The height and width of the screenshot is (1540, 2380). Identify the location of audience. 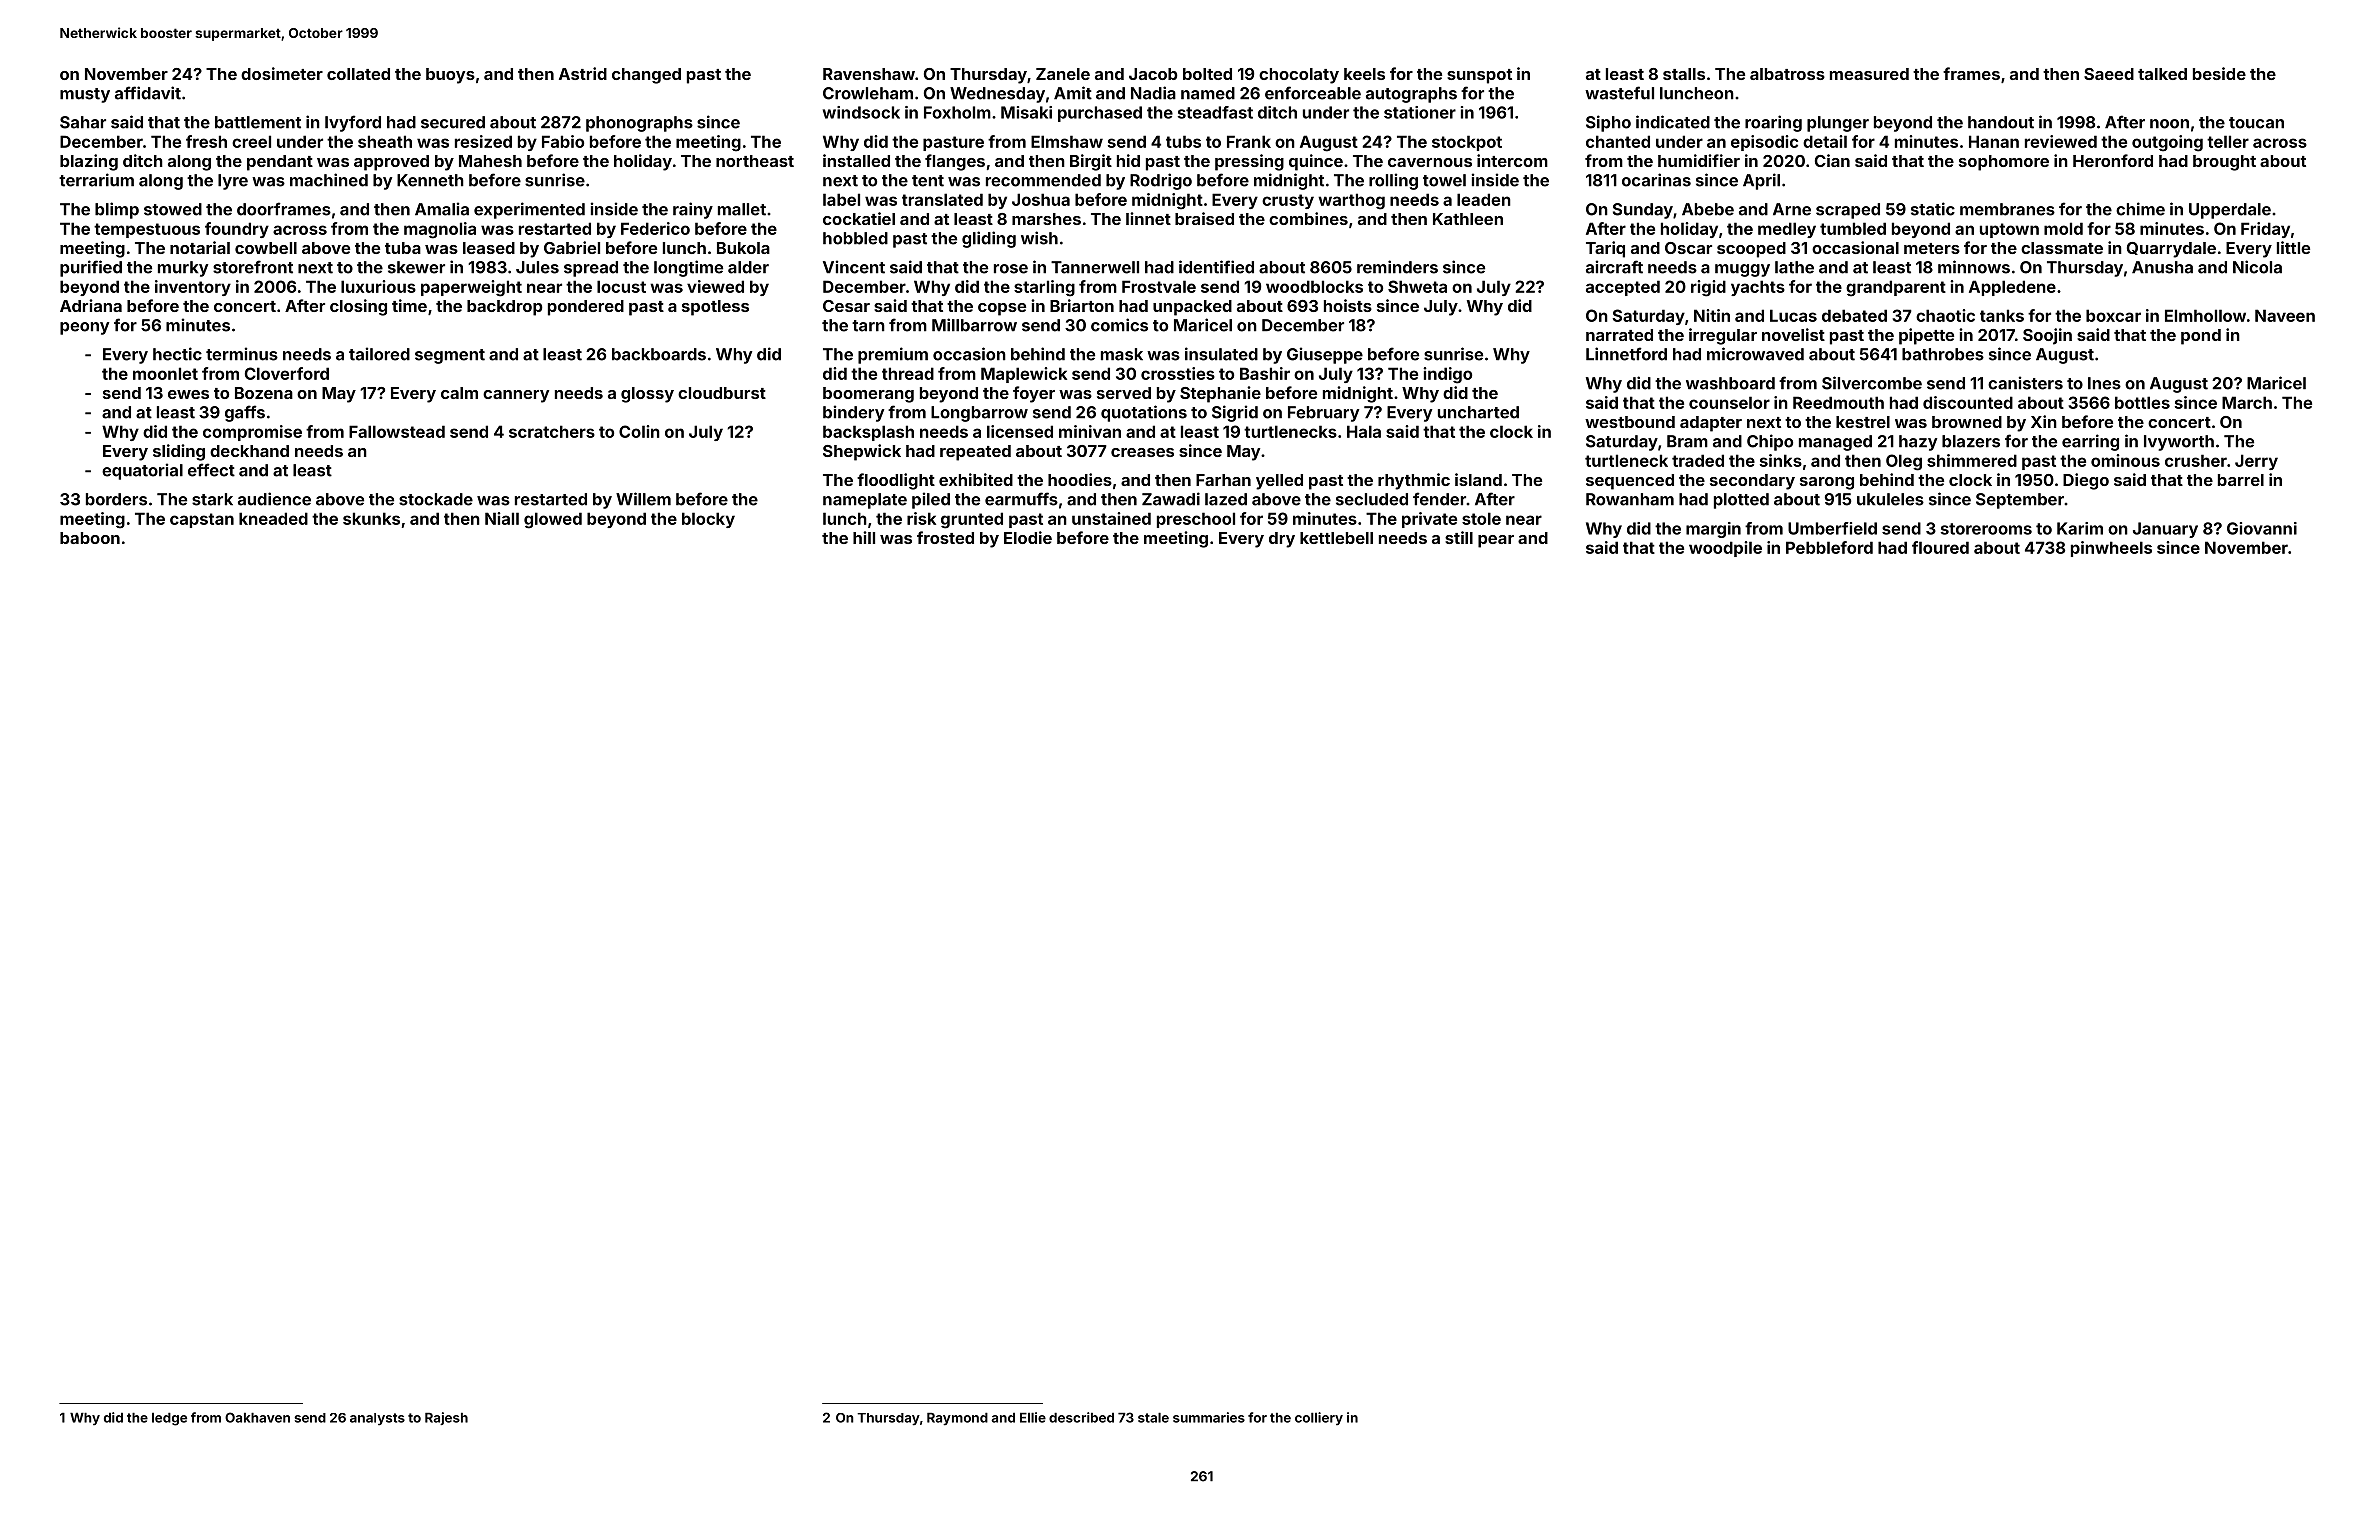
(274, 499).
